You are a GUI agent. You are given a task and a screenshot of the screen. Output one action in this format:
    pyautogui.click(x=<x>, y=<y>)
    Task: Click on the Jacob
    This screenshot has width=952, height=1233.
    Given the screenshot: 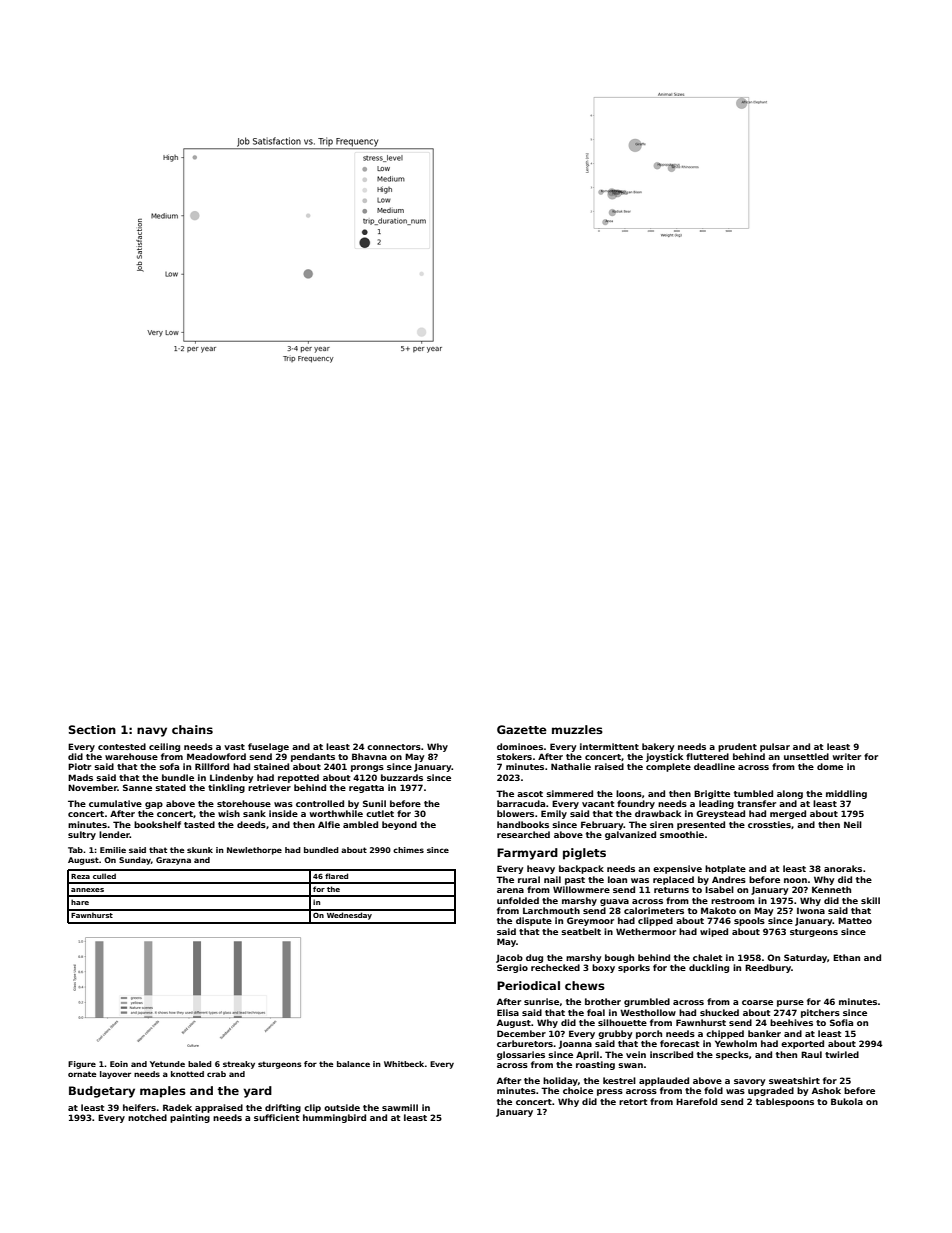 What is the action you would take?
    pyautogui.click(x=509, y=958)
